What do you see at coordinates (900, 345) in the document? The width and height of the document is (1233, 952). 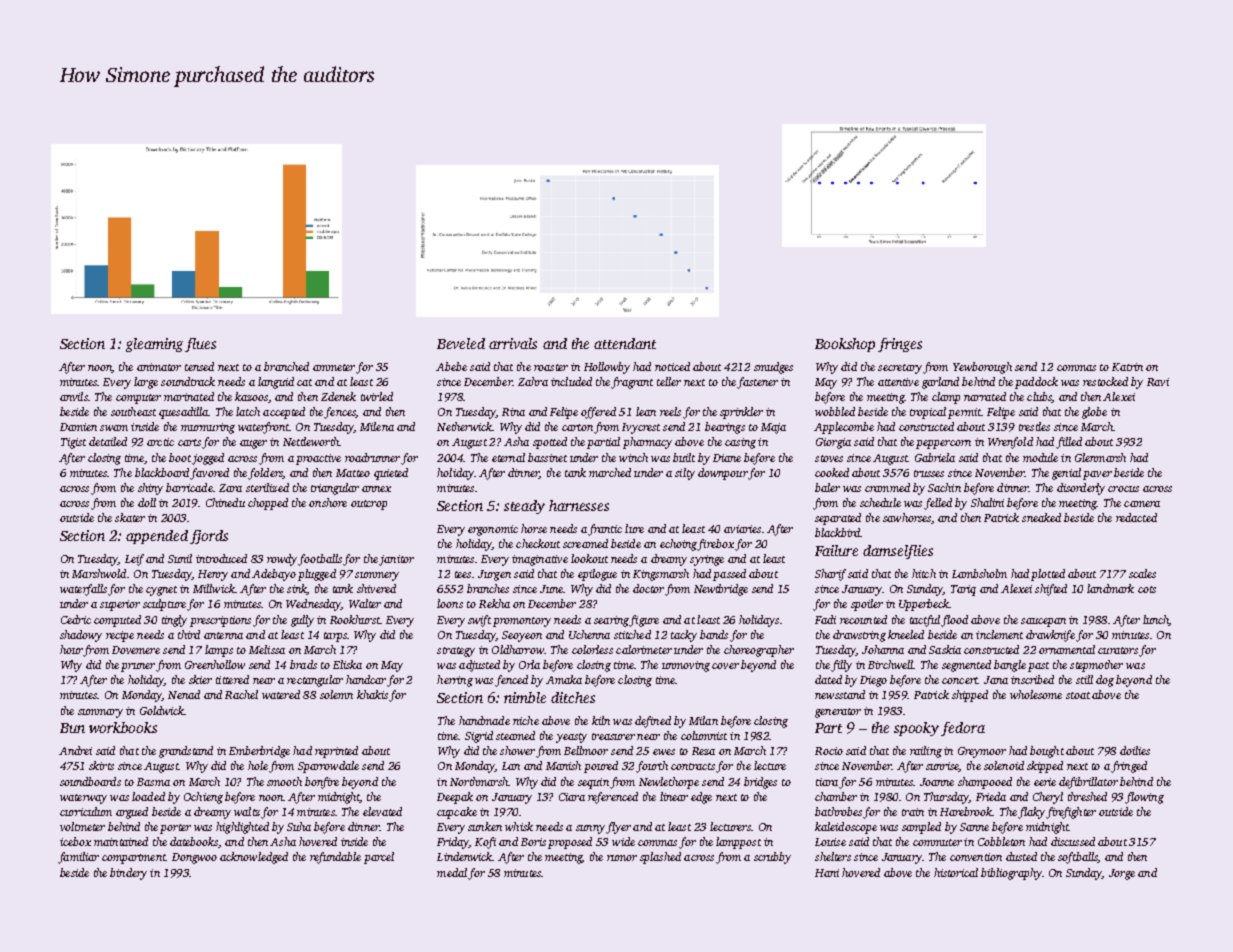 I see `fringes` at bounding box center [900, 345].
